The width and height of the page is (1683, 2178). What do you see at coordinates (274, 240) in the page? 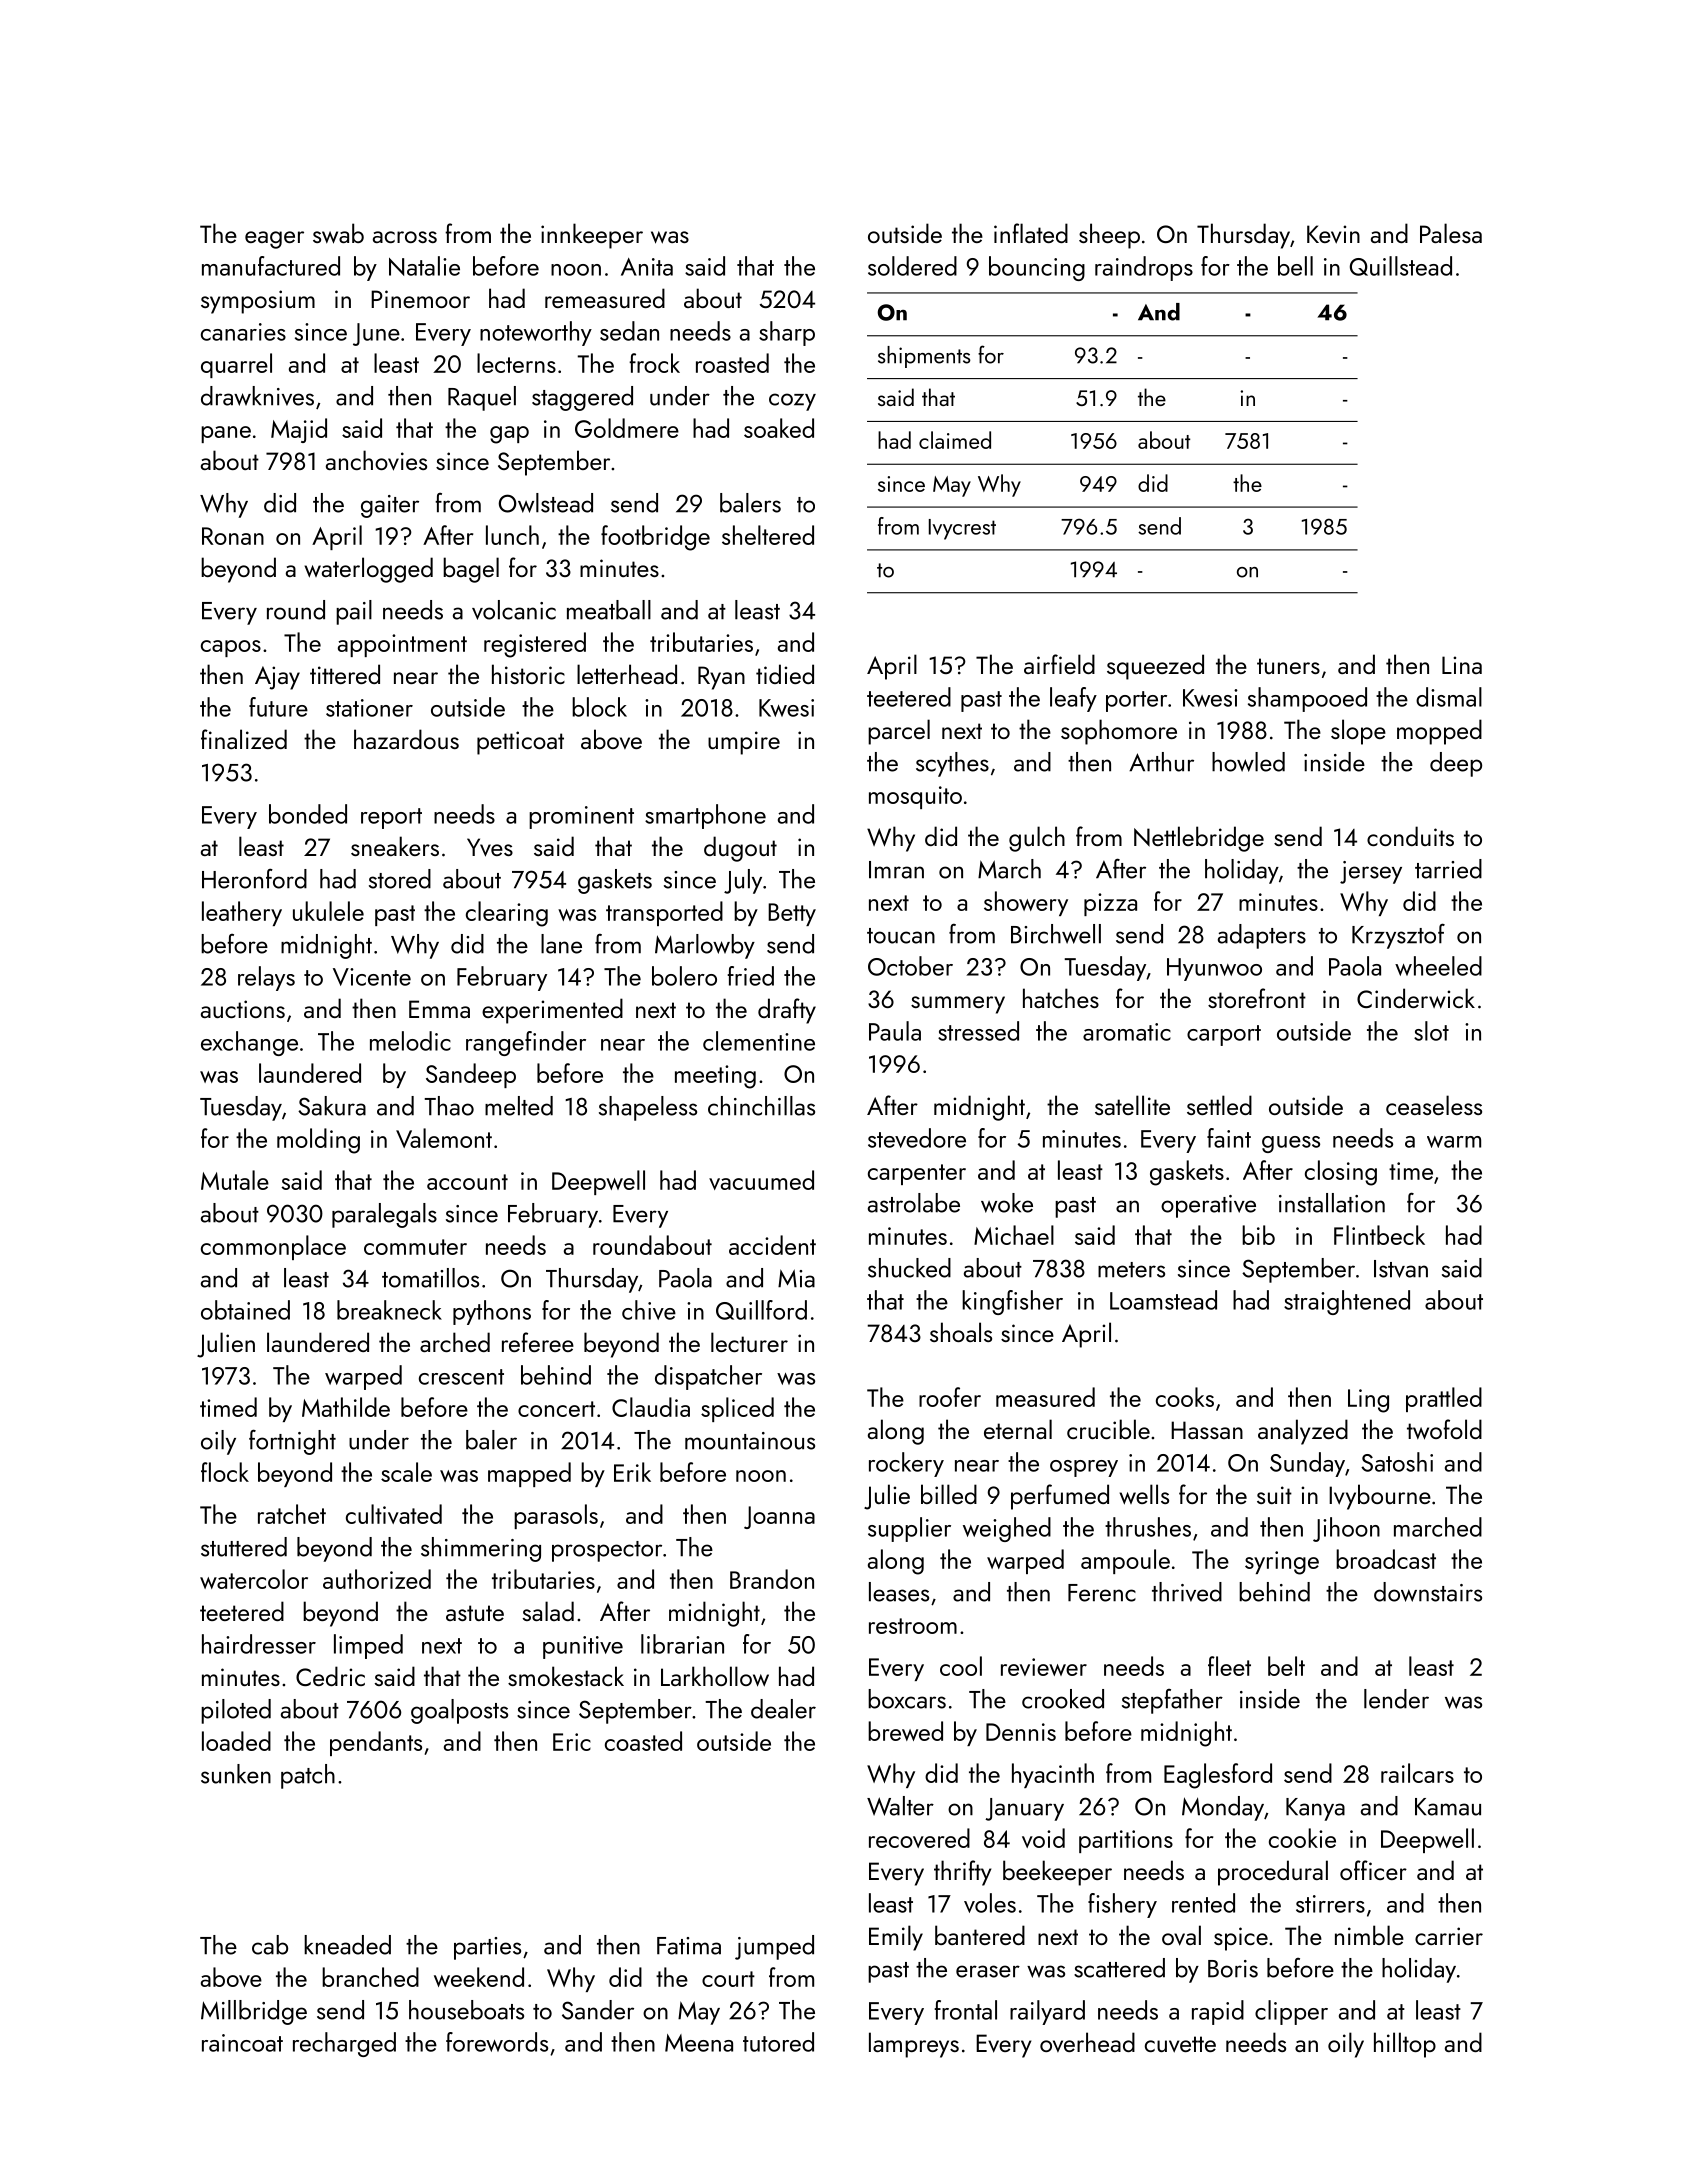
I see `eager` at bounding box center [274, 240].
